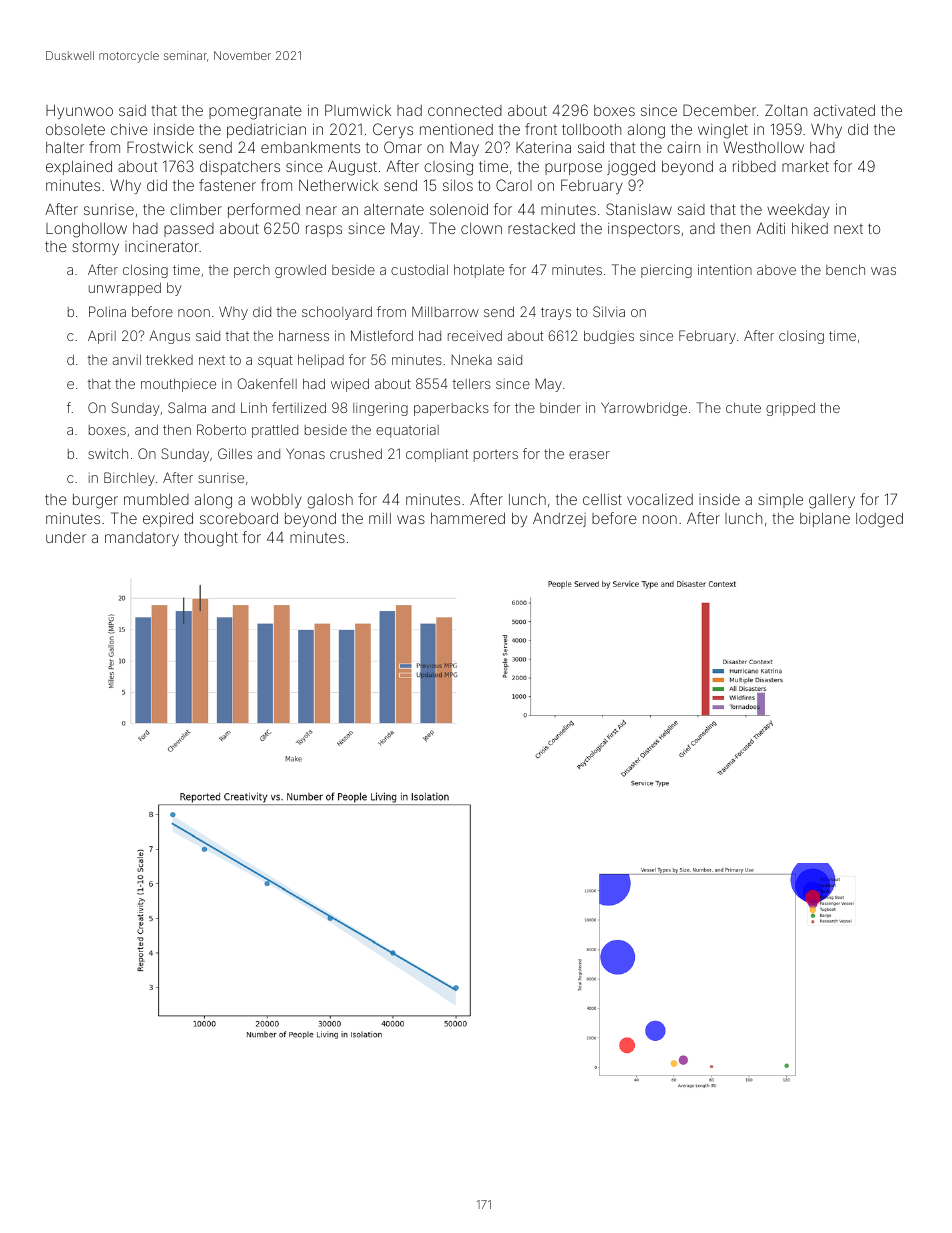 This screenshot has height=1233, width=952. I want to click on mouthpiece, so click(178, 385).
